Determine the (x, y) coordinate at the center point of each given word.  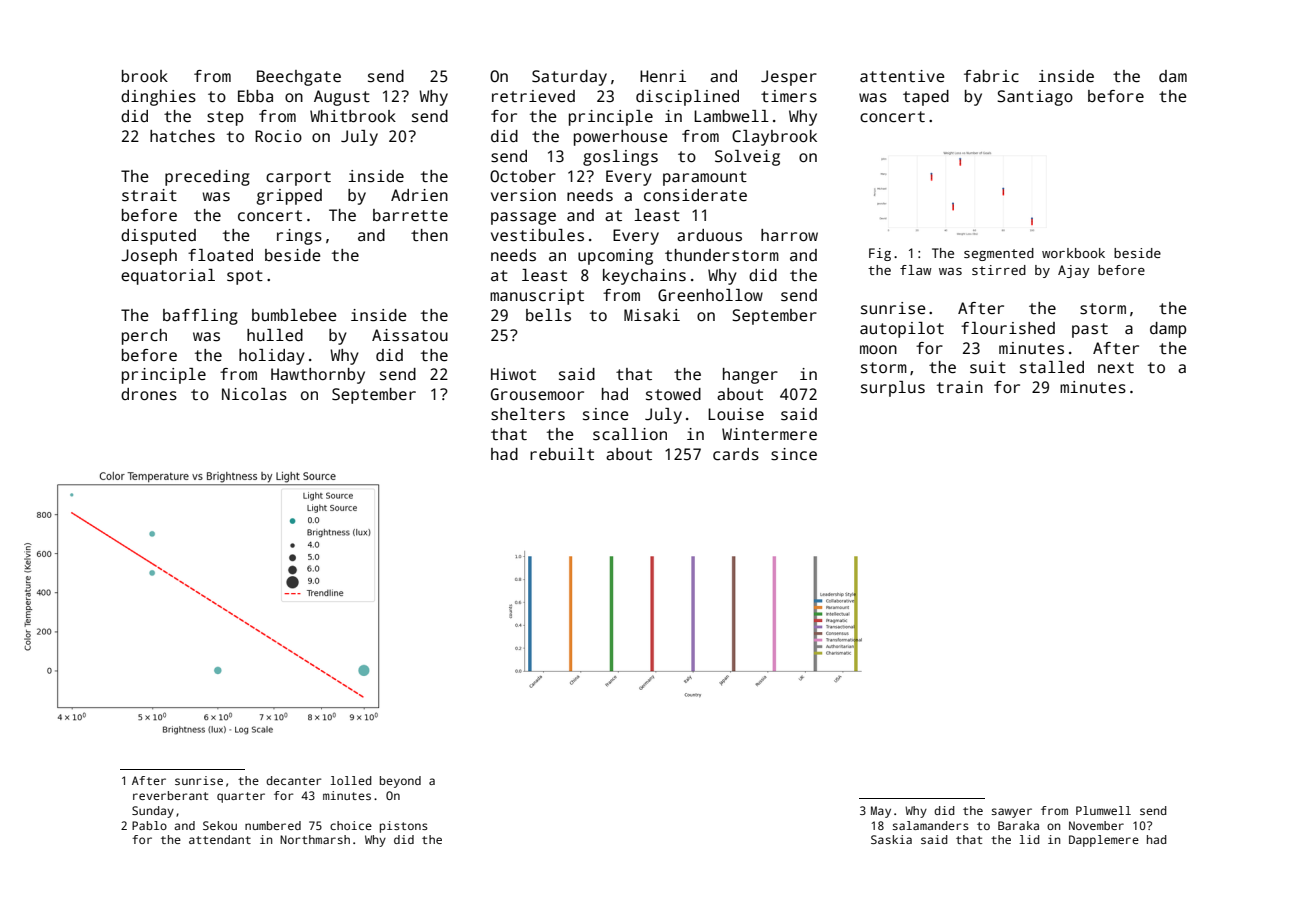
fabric (991, 76)
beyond (400, 782)
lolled (351, 780)
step (225, 118)
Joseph (149, 257)
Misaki (652, 315)
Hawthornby (318, 376)
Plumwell (1103, 810)
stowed (673, 394)
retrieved (533, 96)
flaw (916, 270)
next (1116, 368)
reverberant (170, 795)
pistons (404, 827)
